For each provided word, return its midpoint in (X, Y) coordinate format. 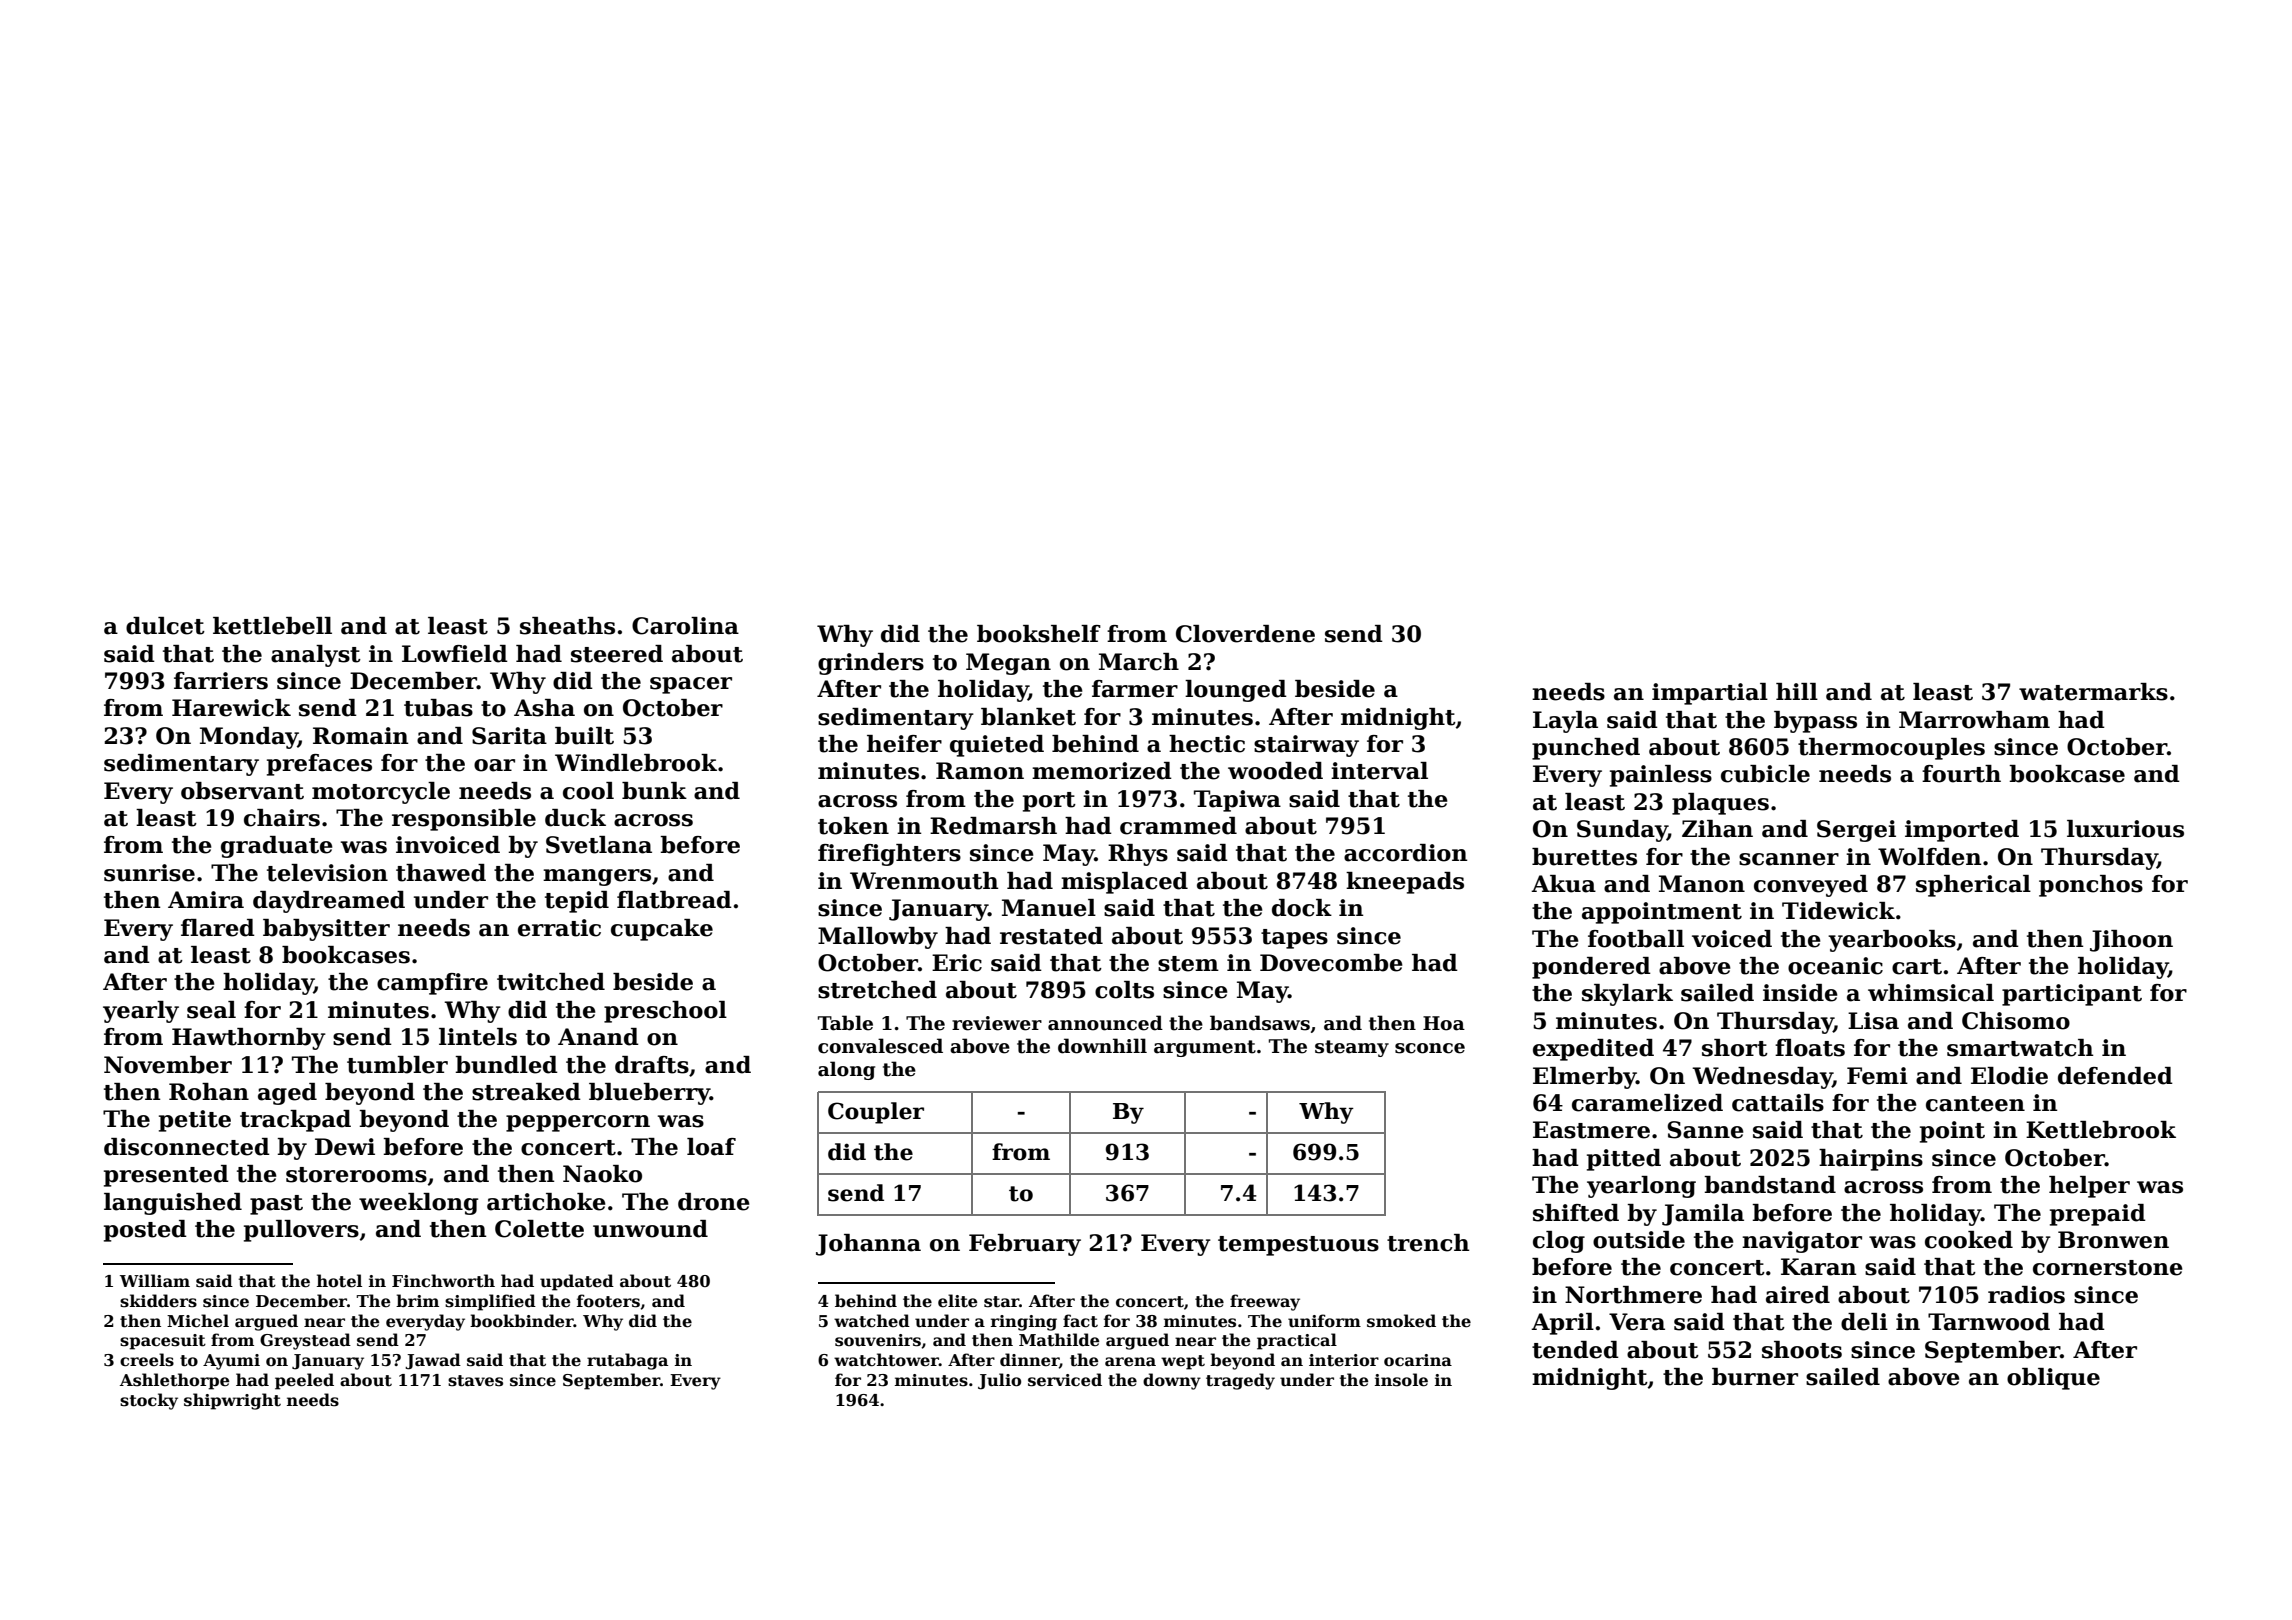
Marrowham (1974, 720)
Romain (360, 736)
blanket (1028, 717)
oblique (2053, 1379)
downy (1172, 1381)
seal (211, 1010)
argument (1205, 1048)
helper (2089, 1187)
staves (475, 1381)
